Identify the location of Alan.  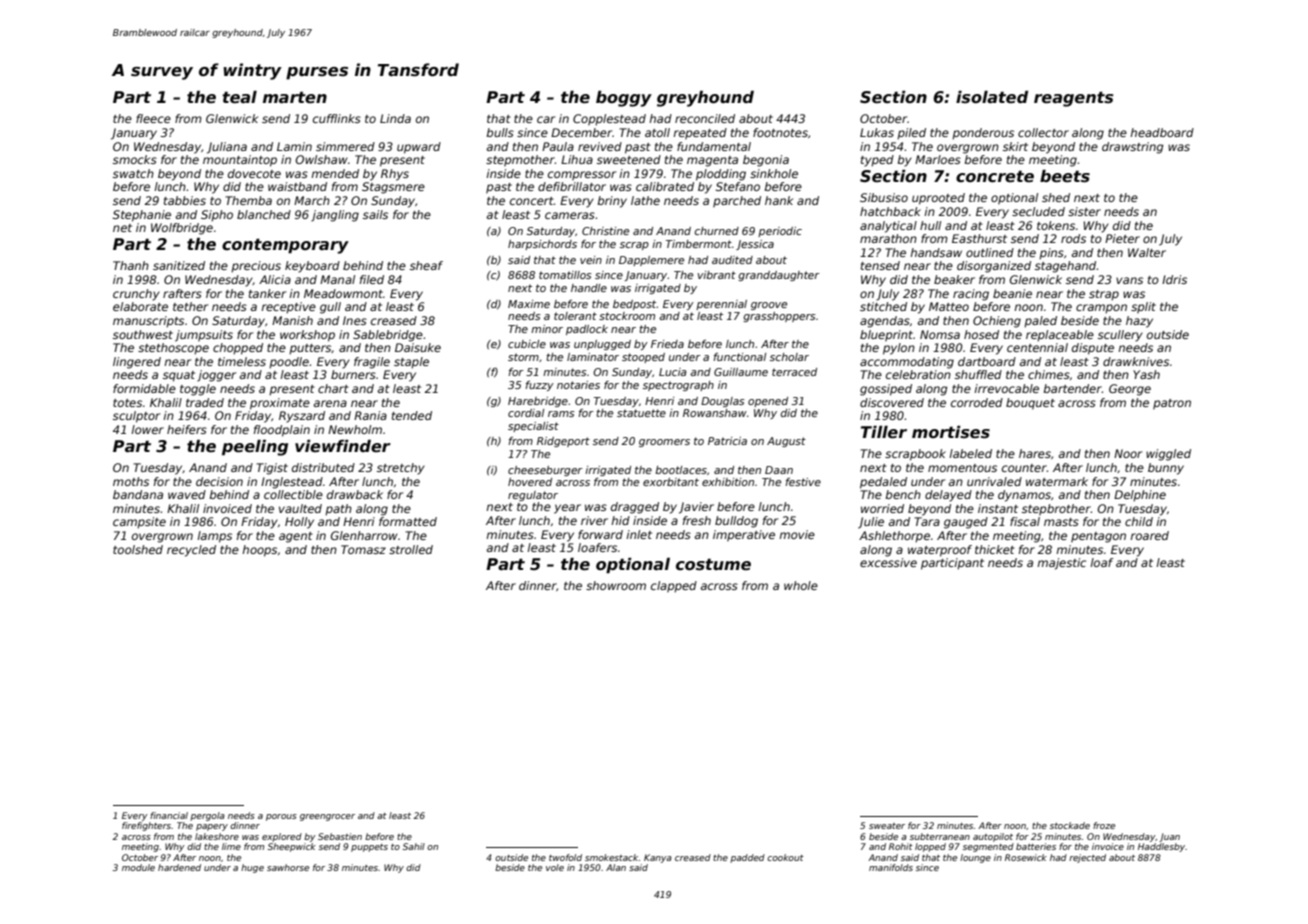
(616, 867).
